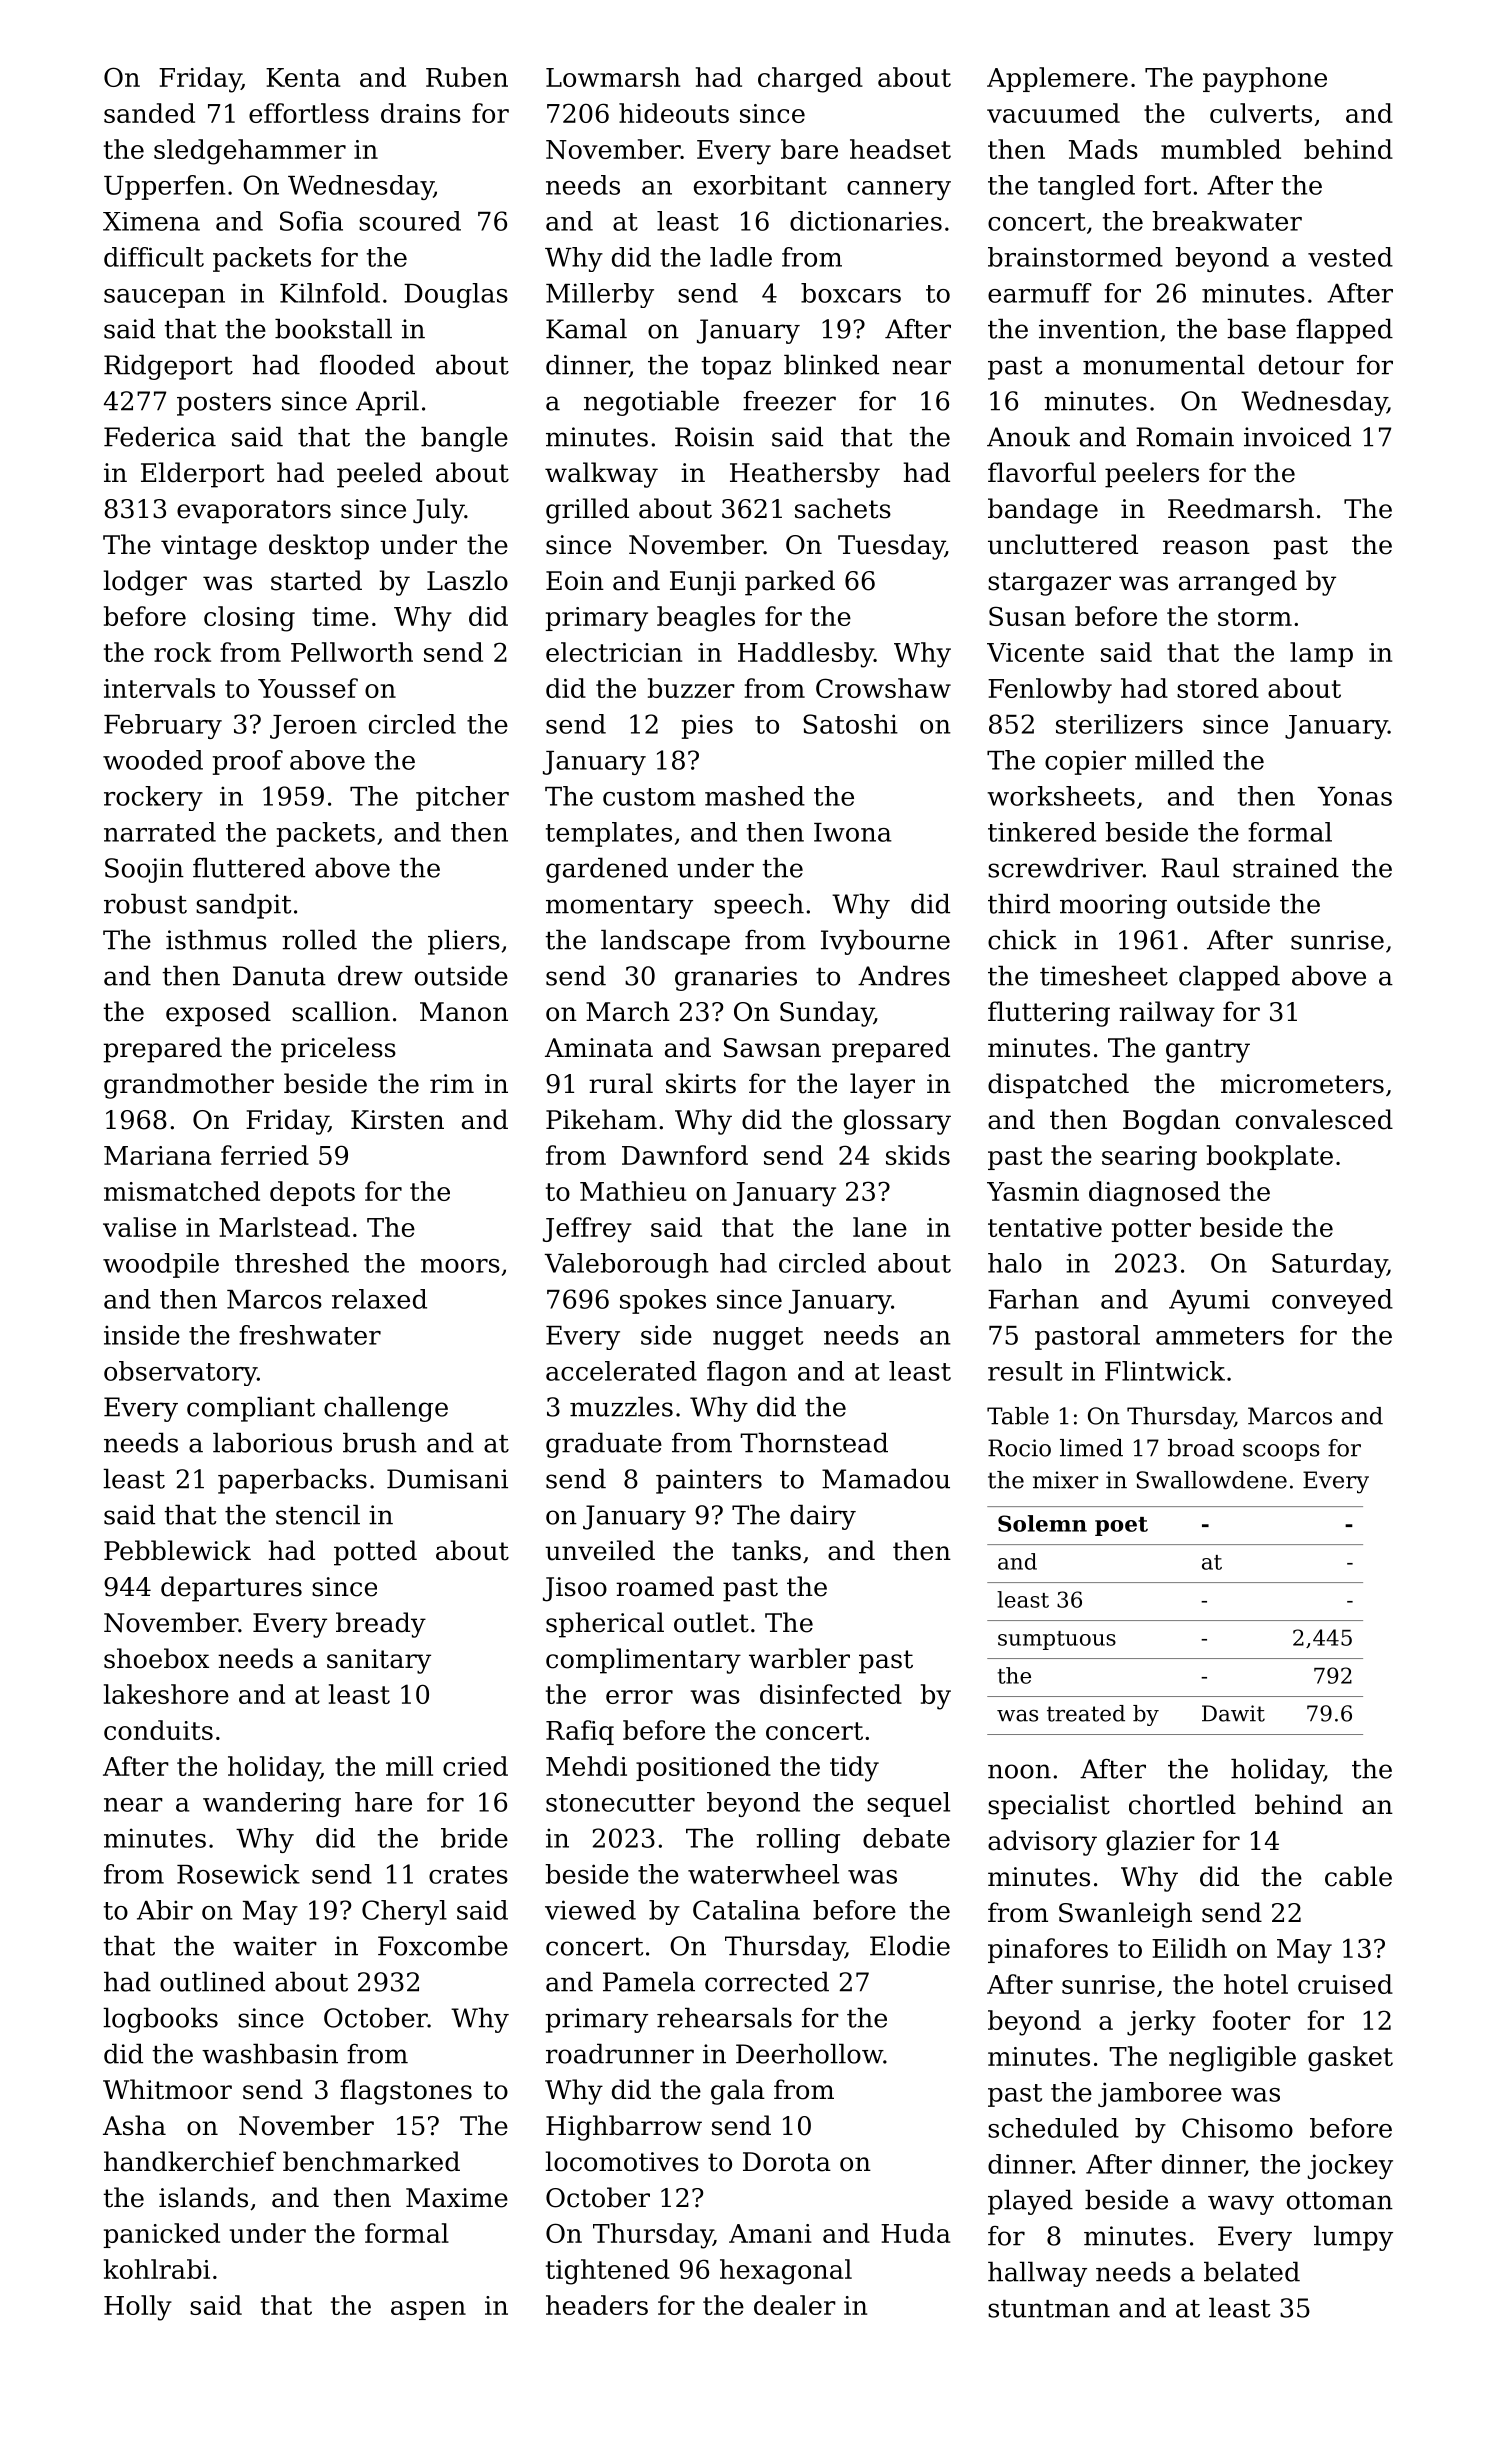 Image resolution: width=1496 pixels, height=2464 pixels. I want to click on scoops, so click(1281, 1452).
